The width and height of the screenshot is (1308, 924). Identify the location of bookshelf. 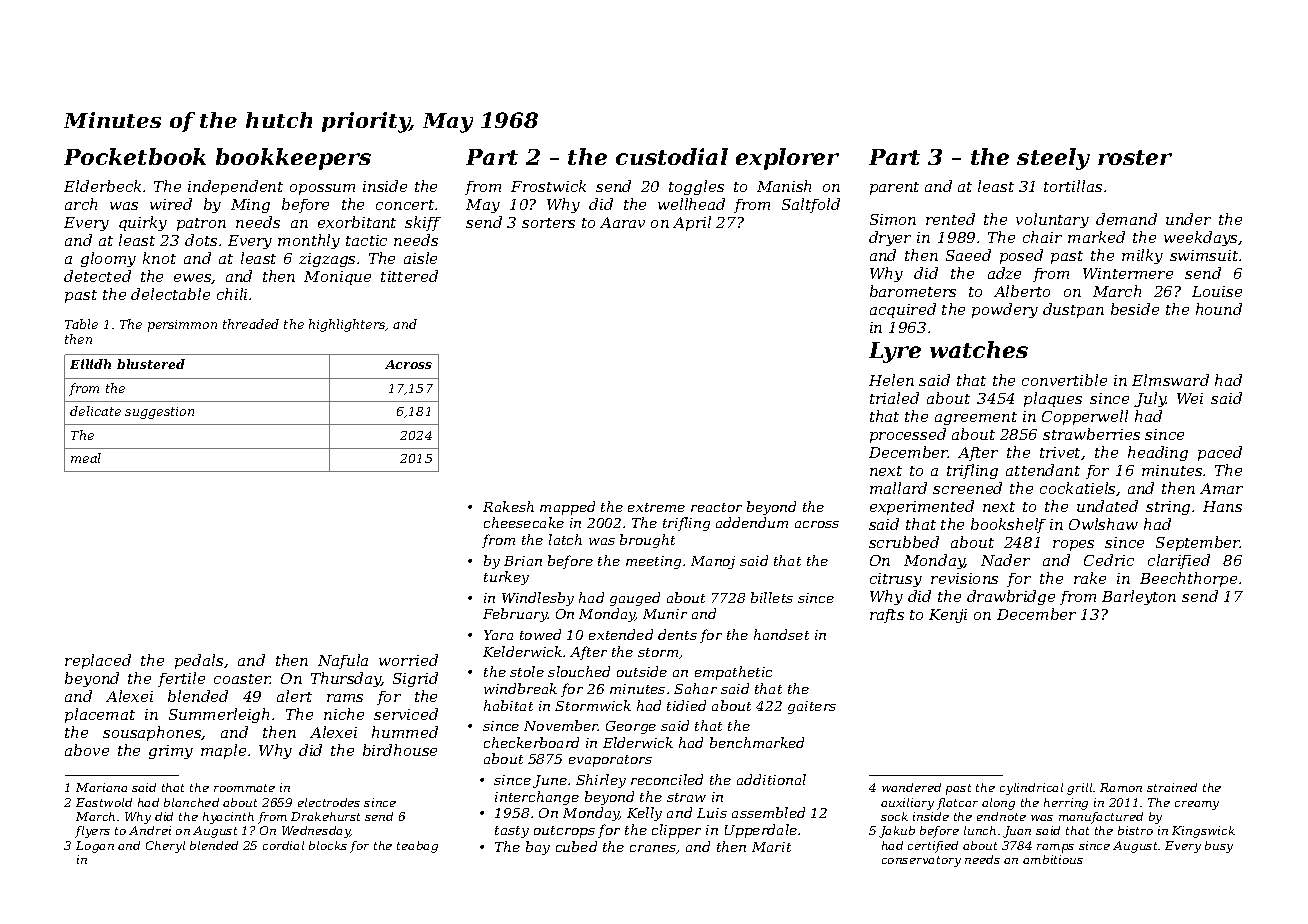
(1008, 525).
